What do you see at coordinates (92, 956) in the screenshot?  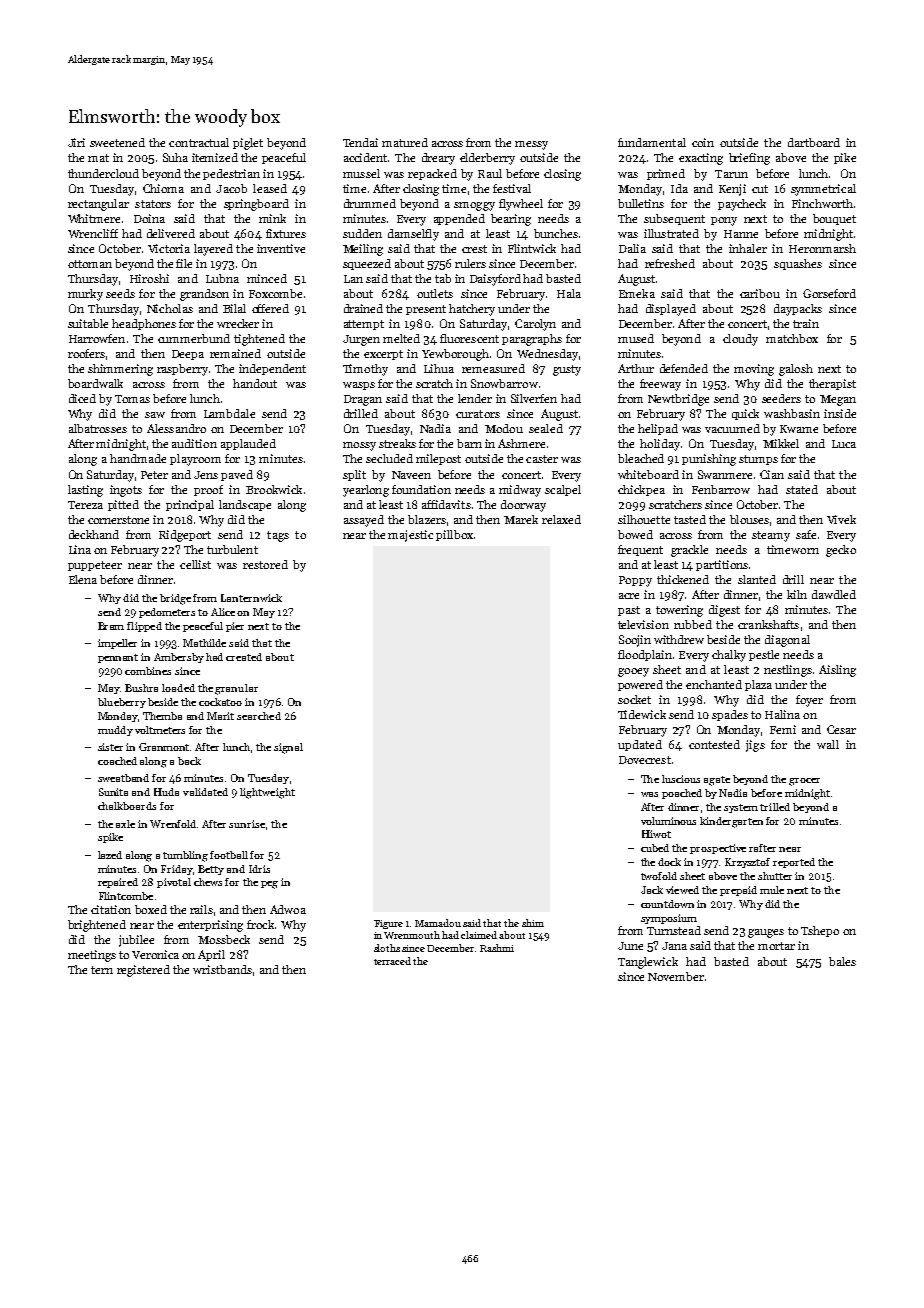 I see `meetings` at bounding box center [92, 956].
